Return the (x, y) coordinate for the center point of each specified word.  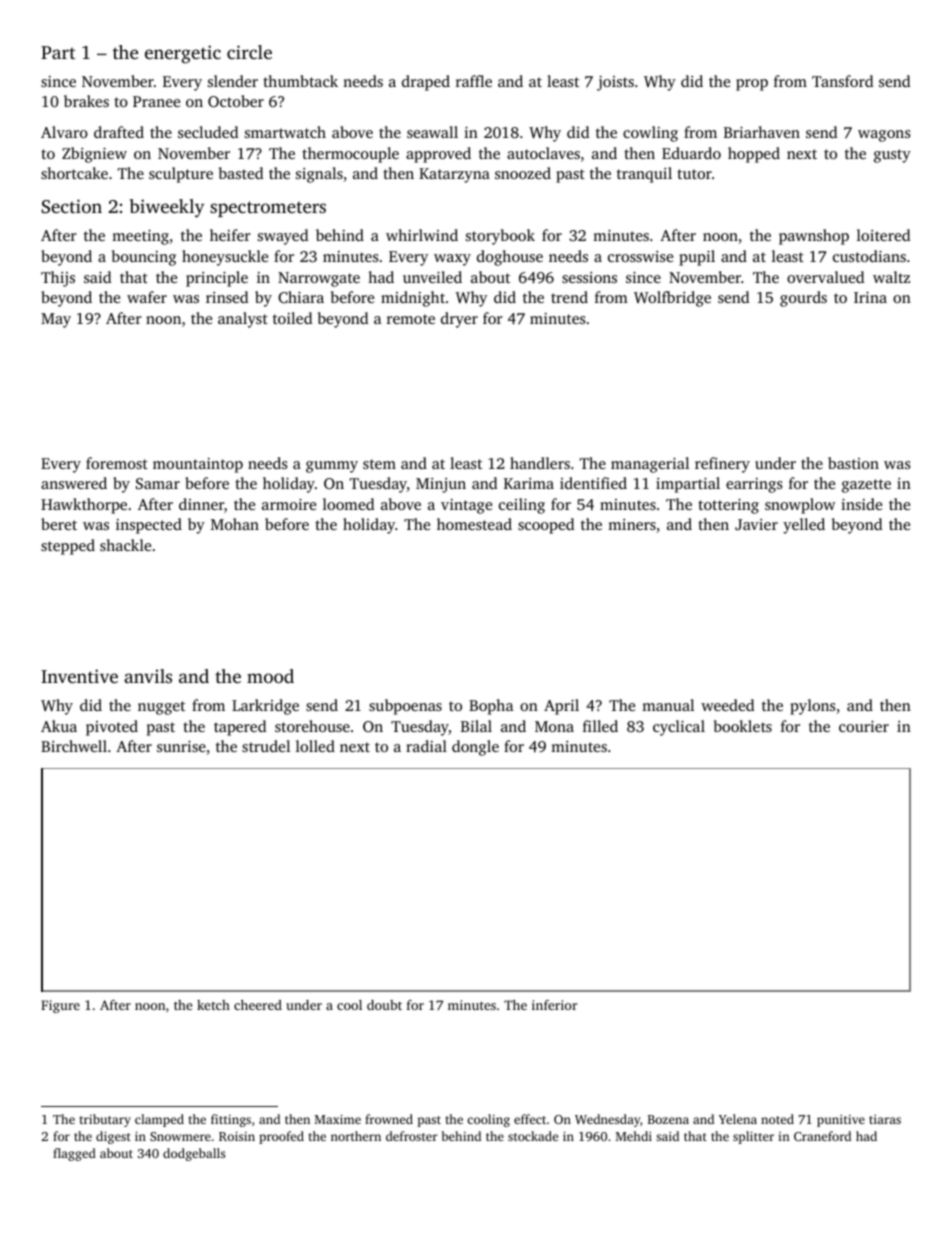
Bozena (668, 1119)
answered (74, 483)
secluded (208, 132)
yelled (804, 526)
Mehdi (634, 1136)
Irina (870, 297)
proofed (281, 1137)
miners (632, 524)
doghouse (510, 258)
